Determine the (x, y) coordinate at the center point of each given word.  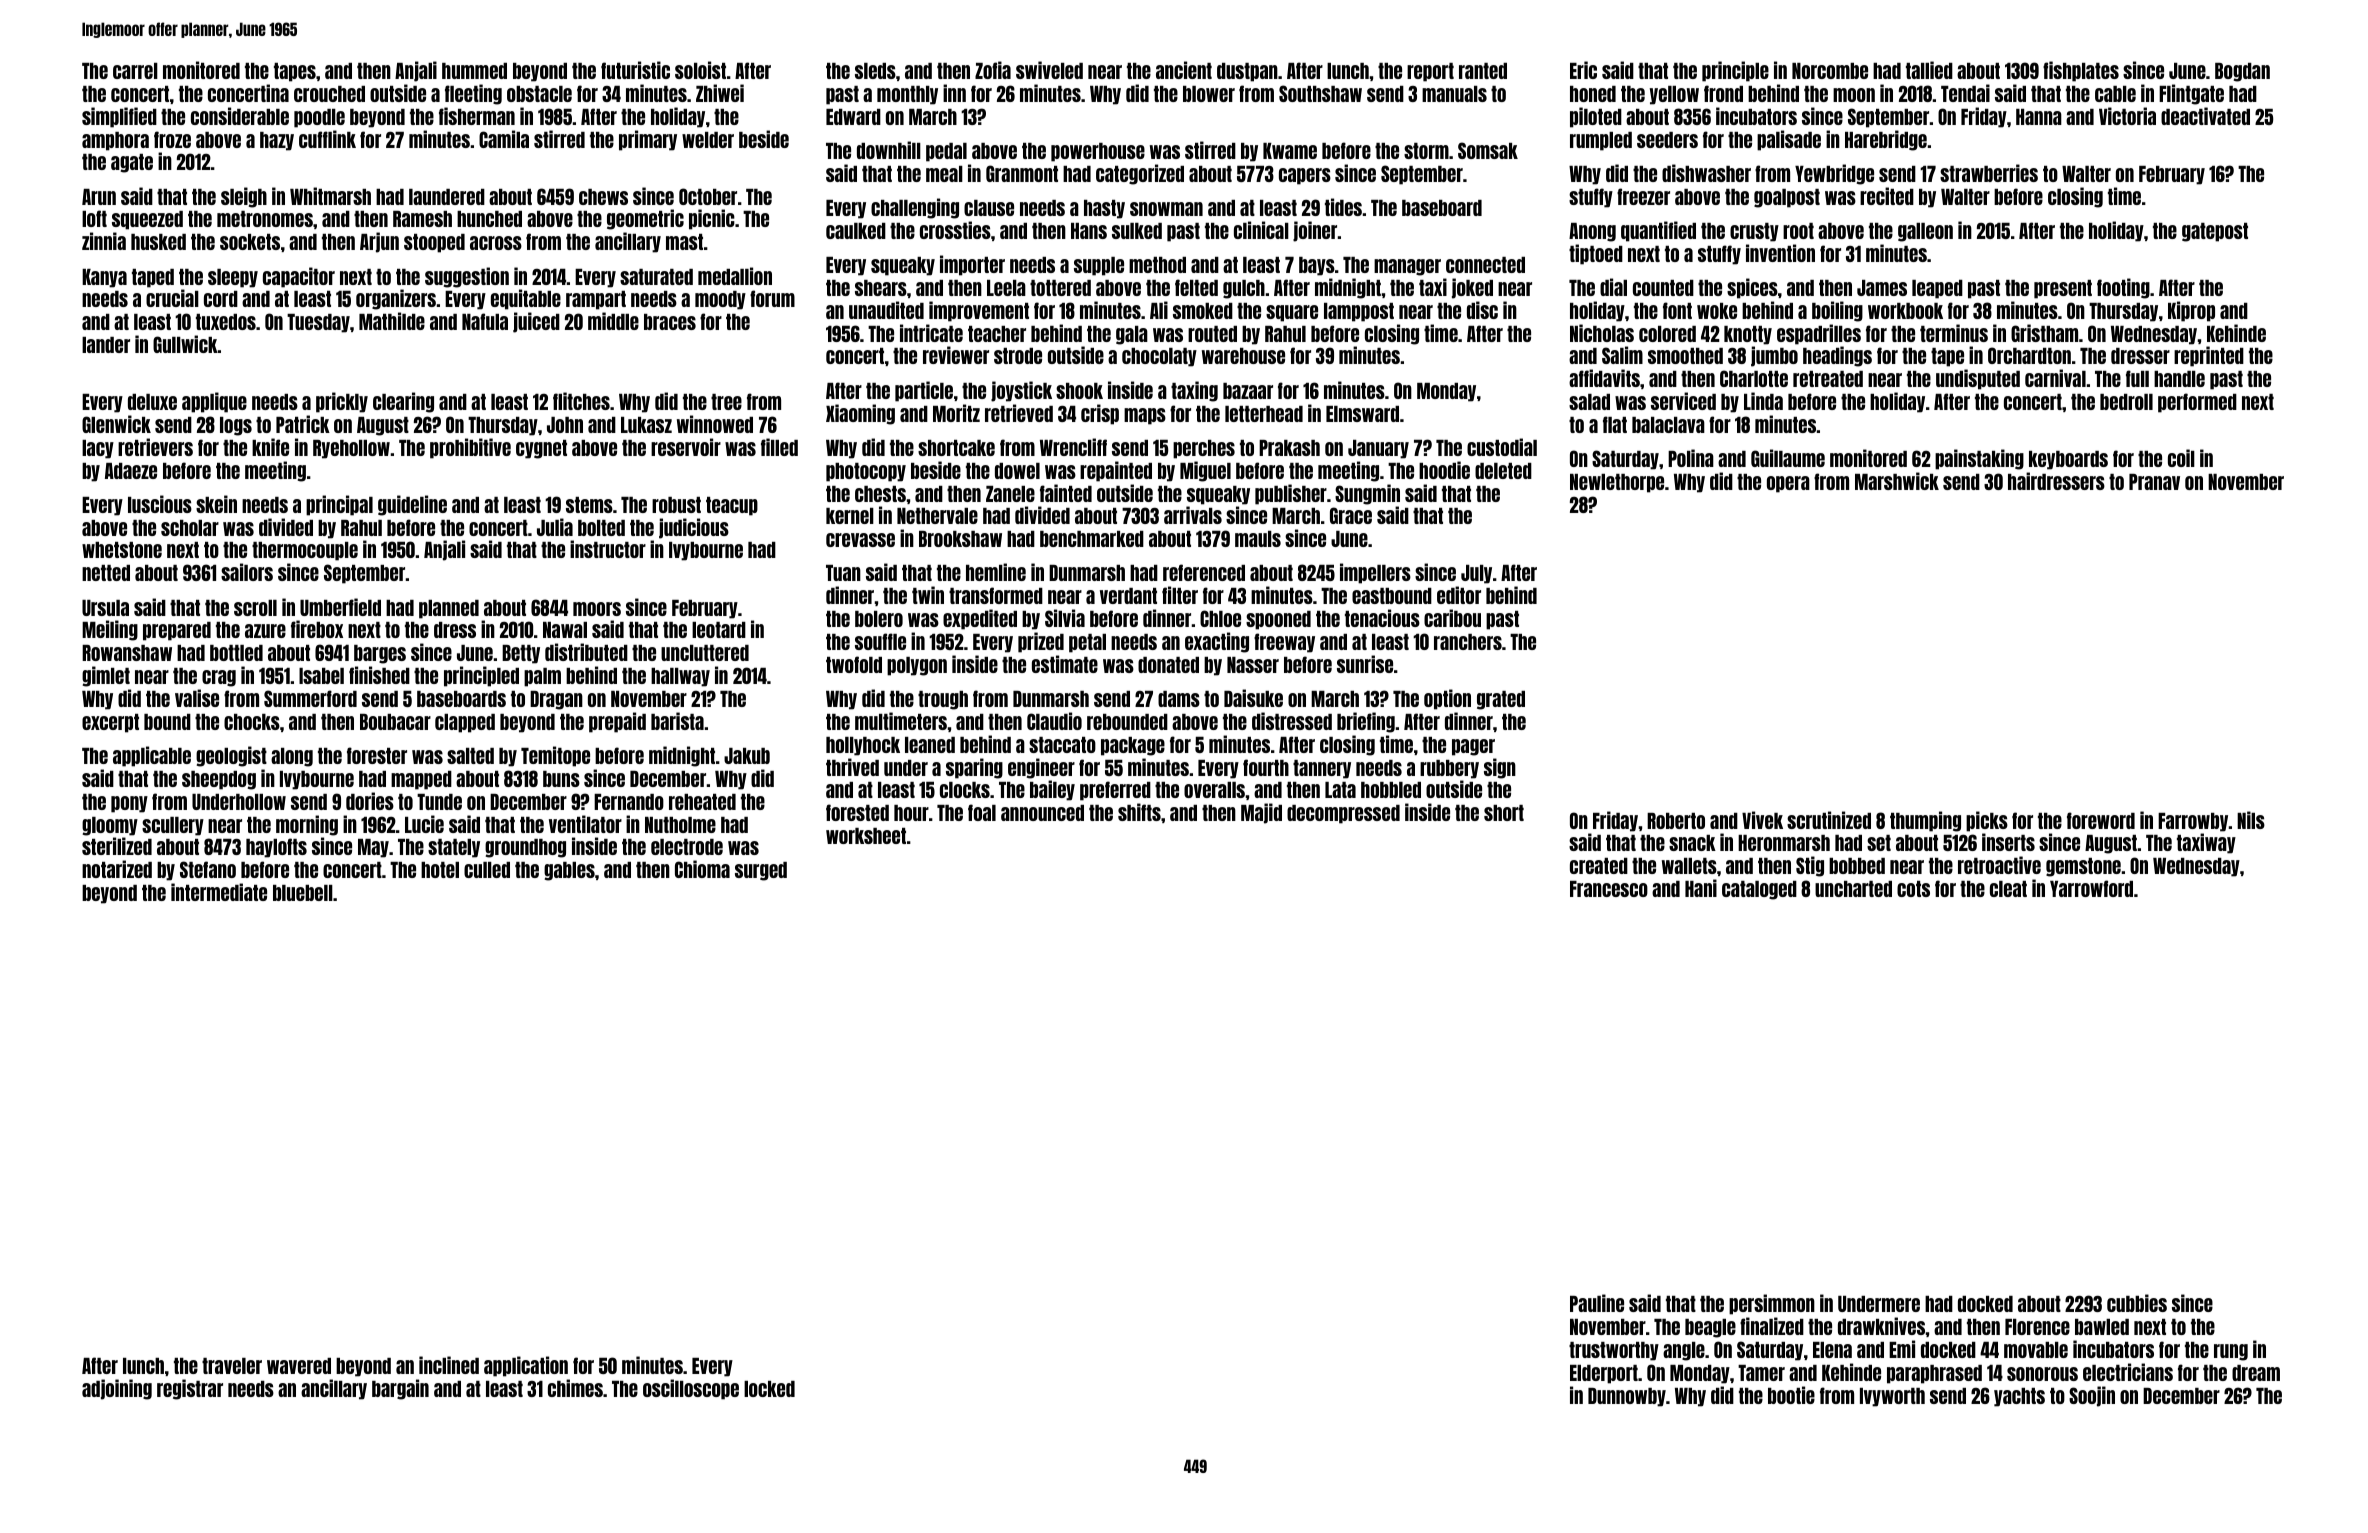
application (526, 1366)
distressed (1292, 721)
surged (761, 871)
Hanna (2039, 117)
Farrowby (2193, 822)
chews (603, 197)
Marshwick (1897, 481)
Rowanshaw (127, 653)
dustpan (1247, 72)
